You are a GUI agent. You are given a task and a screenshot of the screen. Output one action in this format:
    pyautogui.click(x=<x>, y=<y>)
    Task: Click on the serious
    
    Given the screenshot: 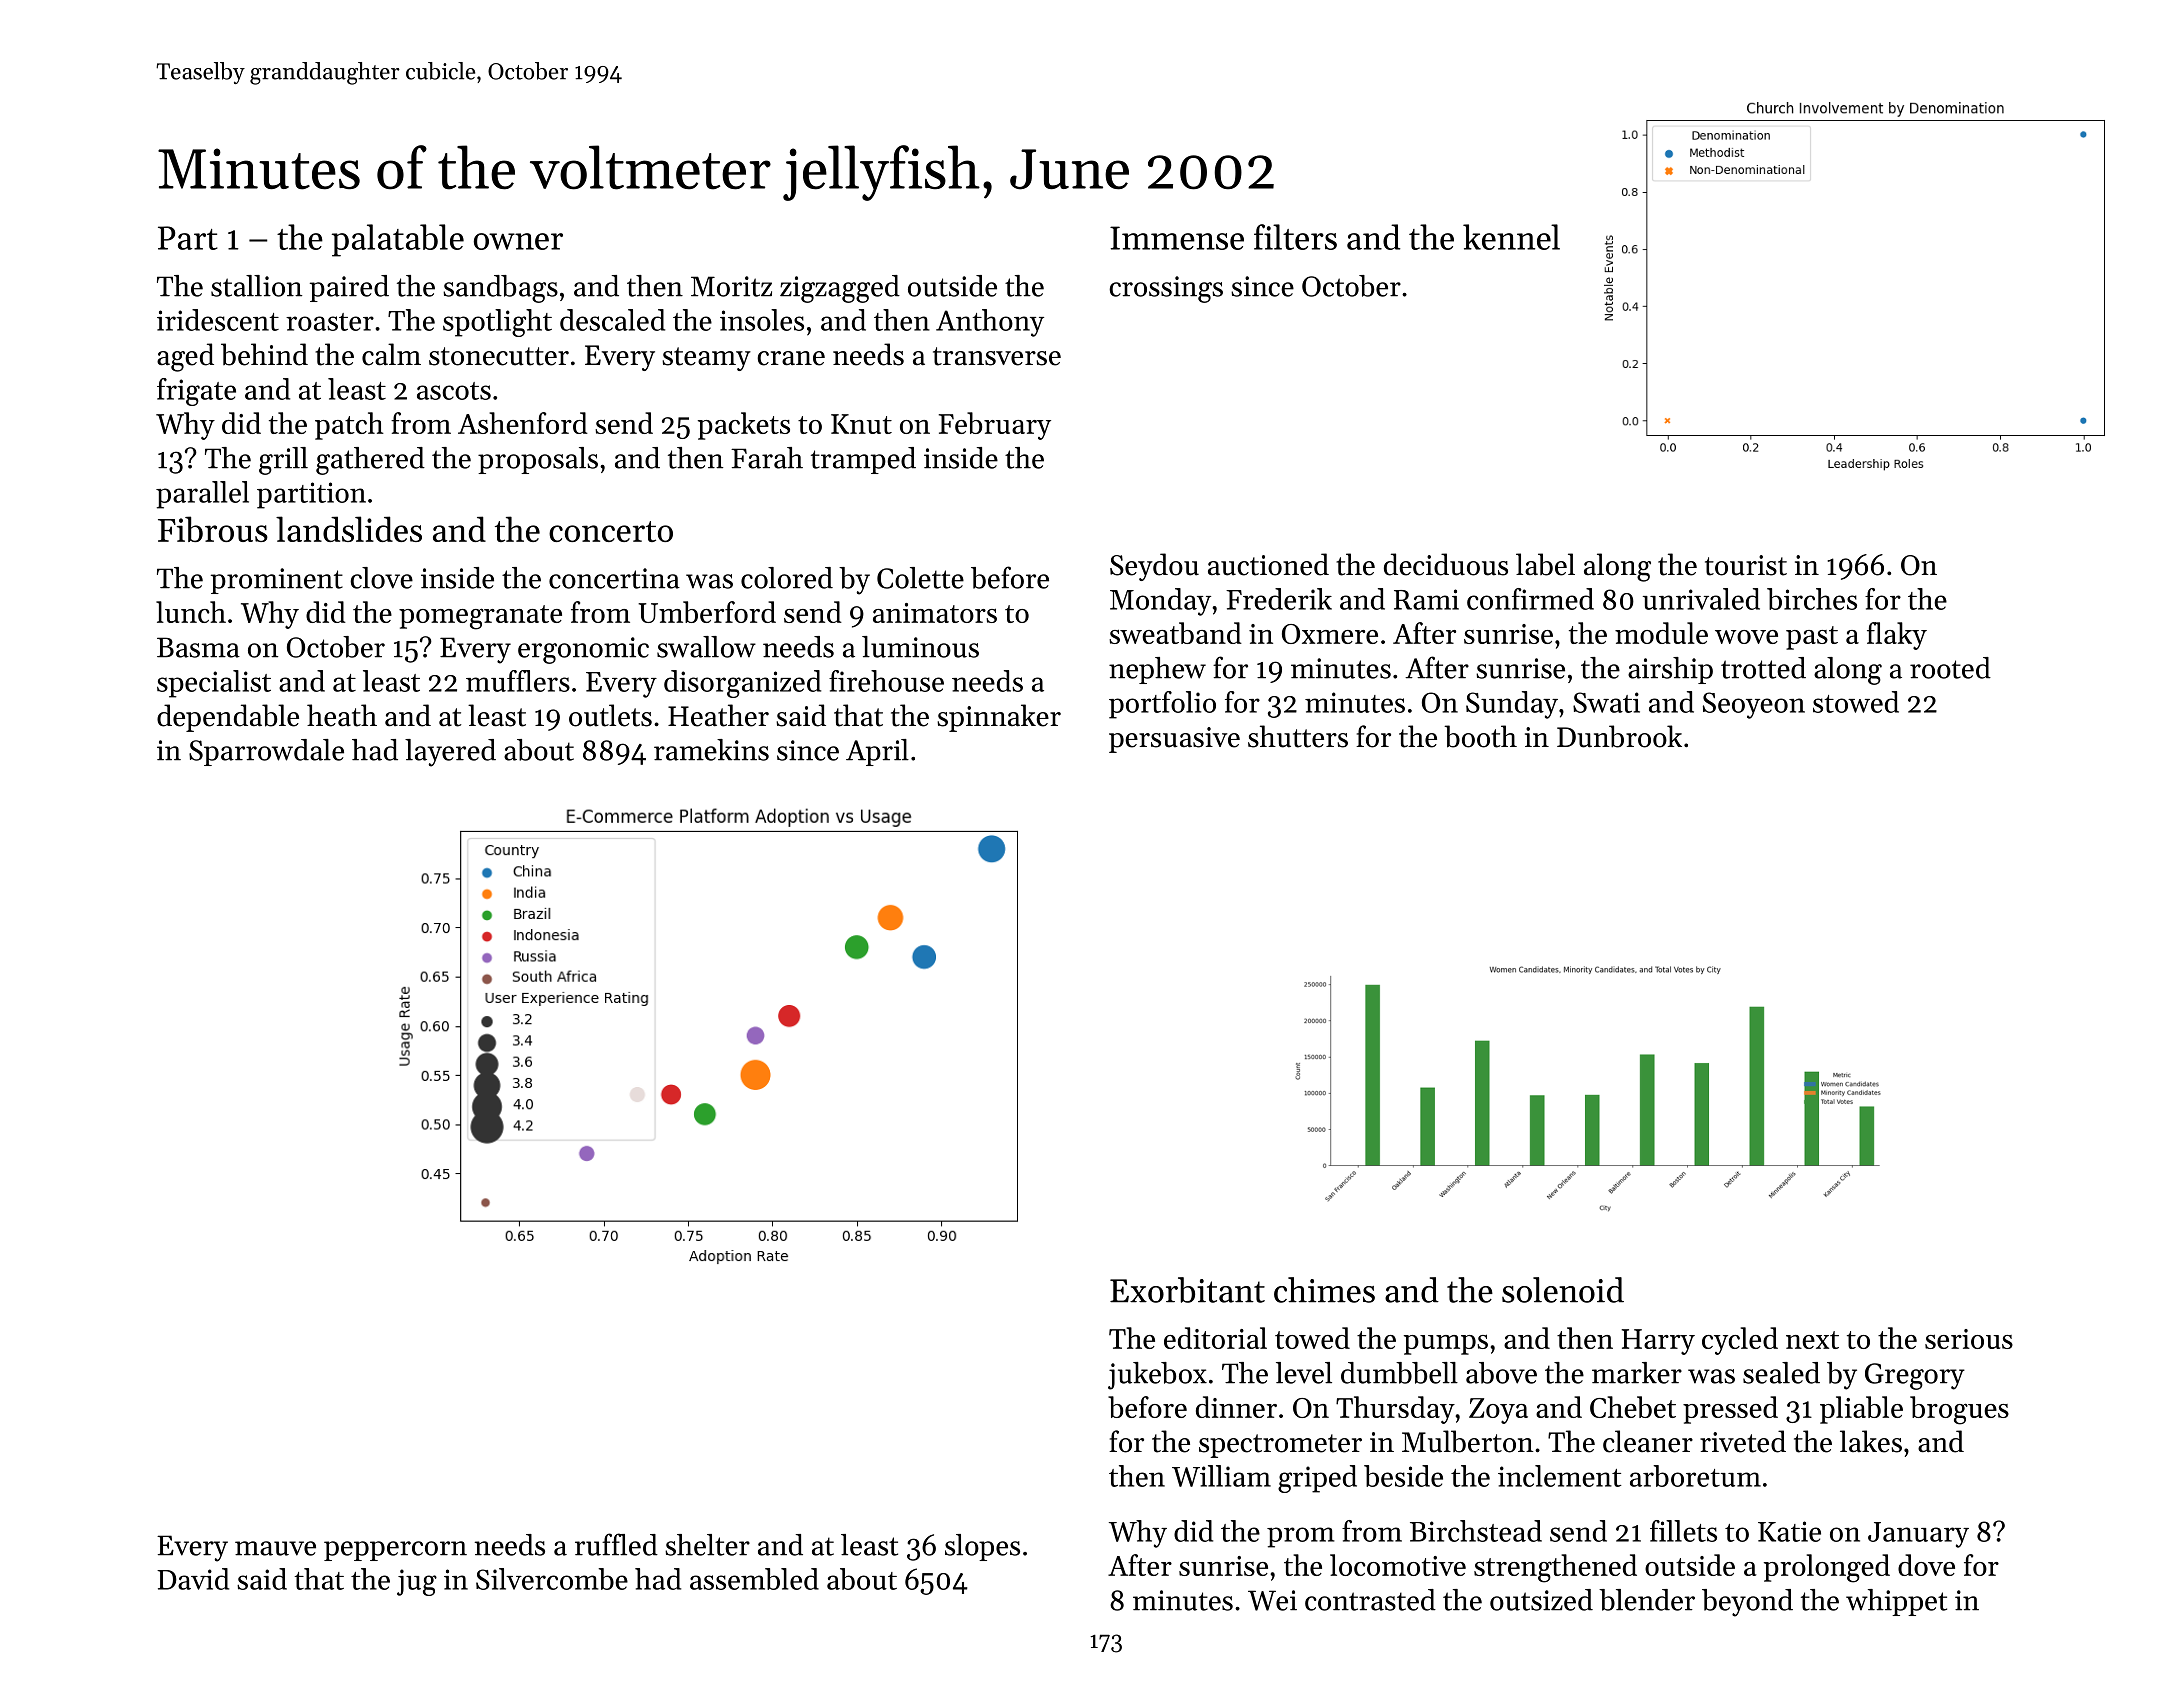 What is the action you would take?
    pyautogui.click(x=1969, y=1339)
